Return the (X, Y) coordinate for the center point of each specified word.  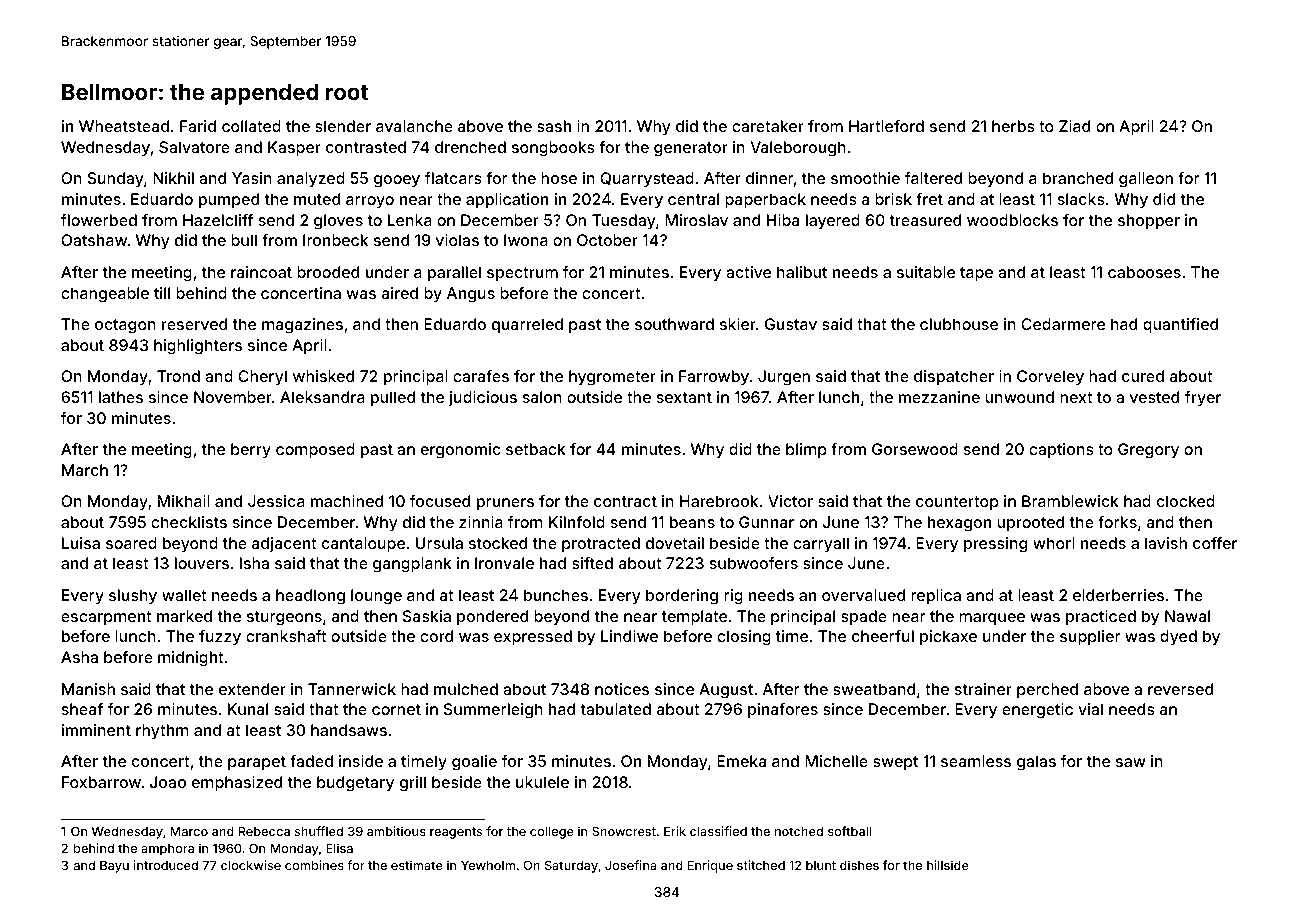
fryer (1203, 399)
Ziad (1074, 126)
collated (251, 126)
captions (1061, 450)
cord (436, 636)
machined (347, 501)
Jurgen (784, 378)
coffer (1215, 543)
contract (625, 501)
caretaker (768, 126)
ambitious (396, 831)
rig (733, 597)
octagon (125, 326)
